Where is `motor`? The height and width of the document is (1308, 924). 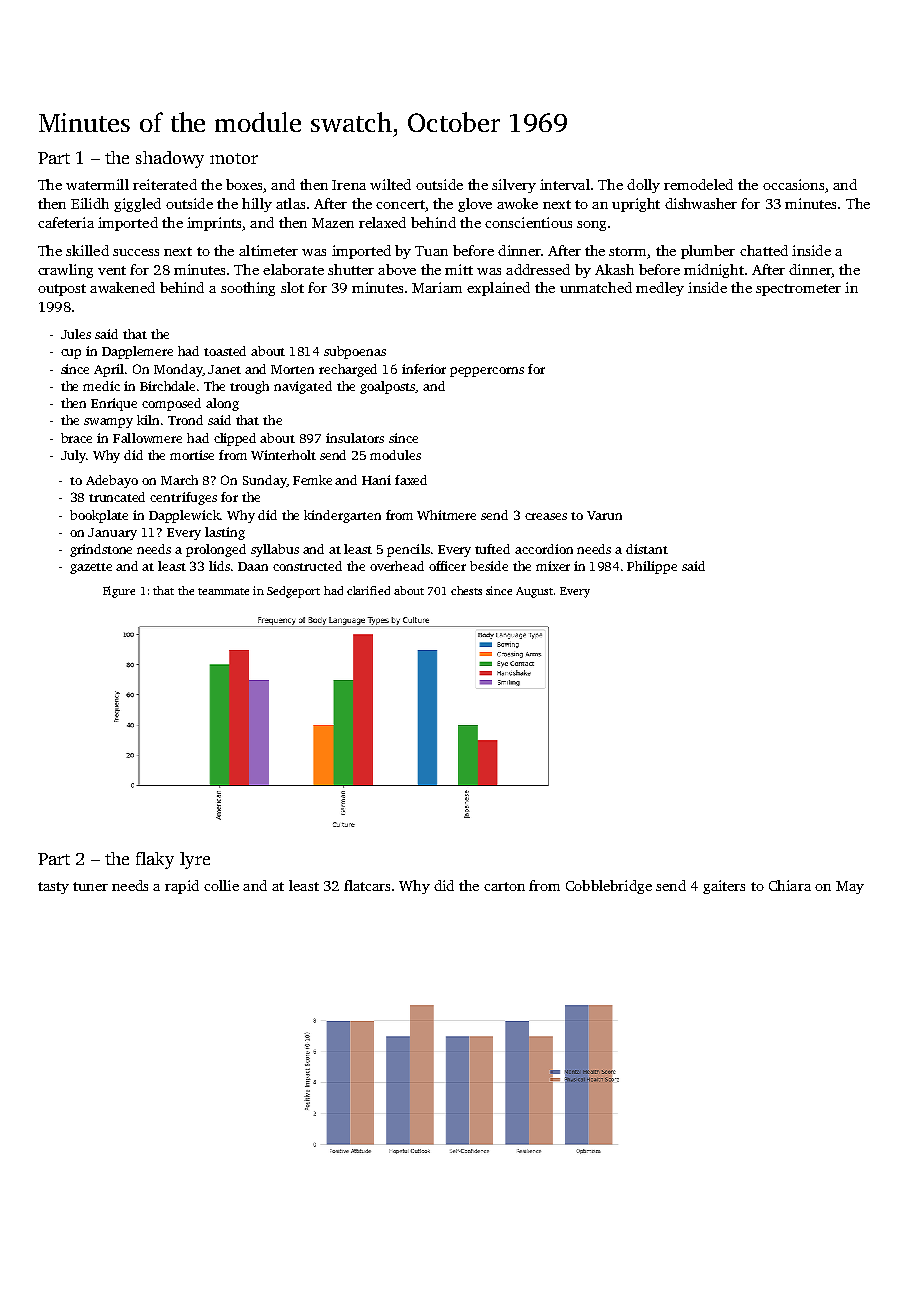
motor is located at coordinates (234, 158).
